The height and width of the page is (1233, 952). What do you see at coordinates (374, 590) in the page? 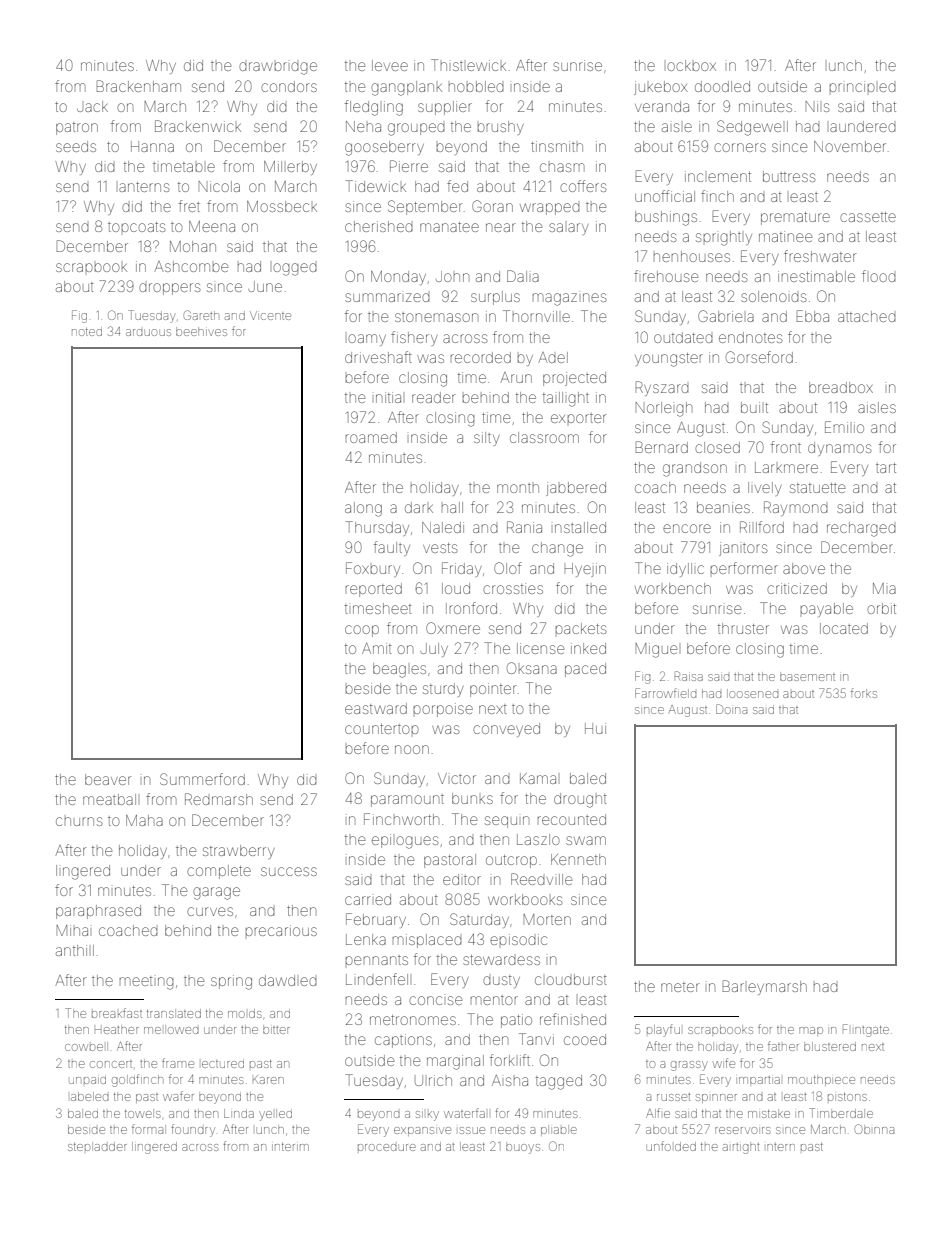
I see `reported` at bounding box center [374, 590].
